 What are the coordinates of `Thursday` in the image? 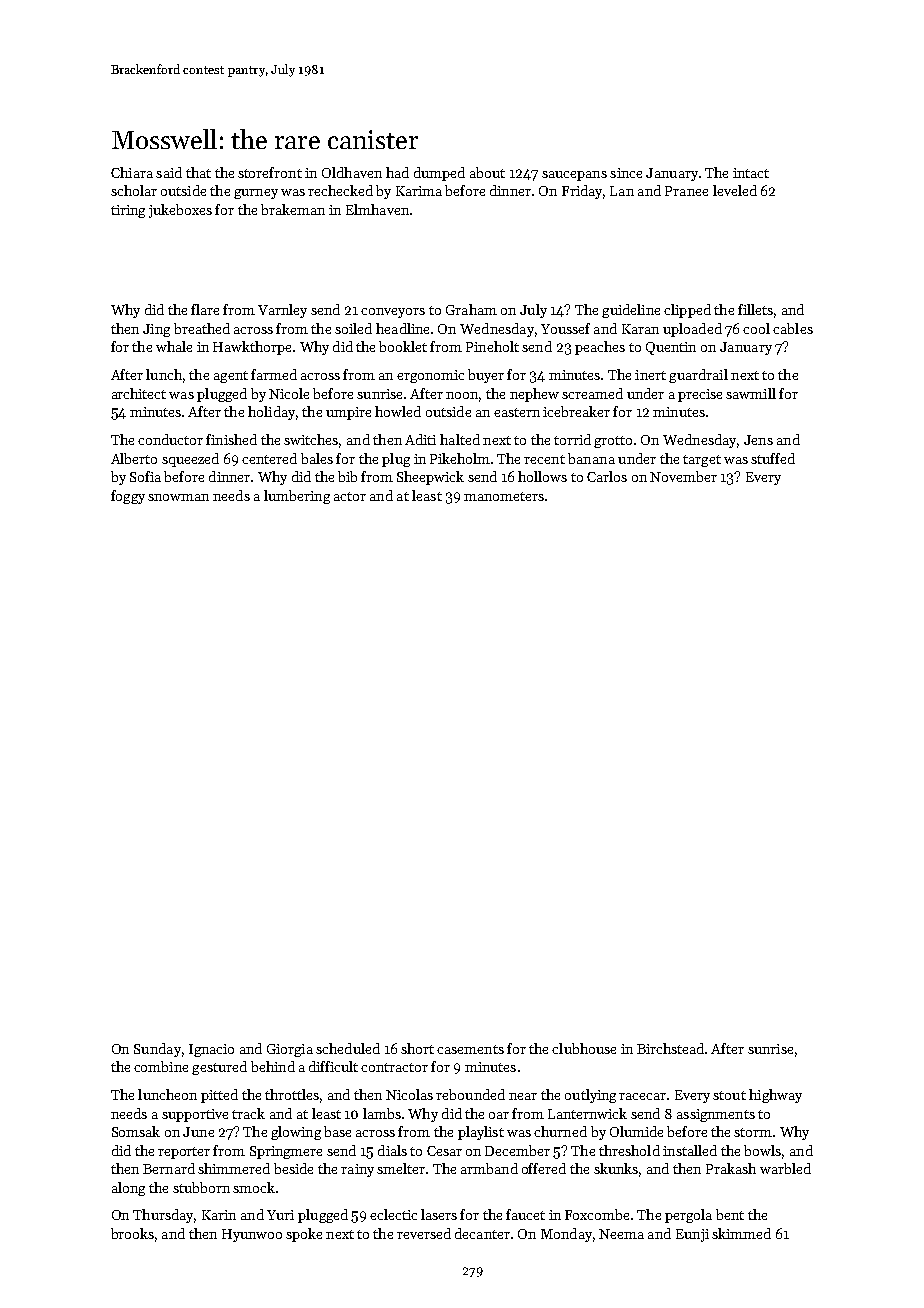 It's located at (163, 1216).
